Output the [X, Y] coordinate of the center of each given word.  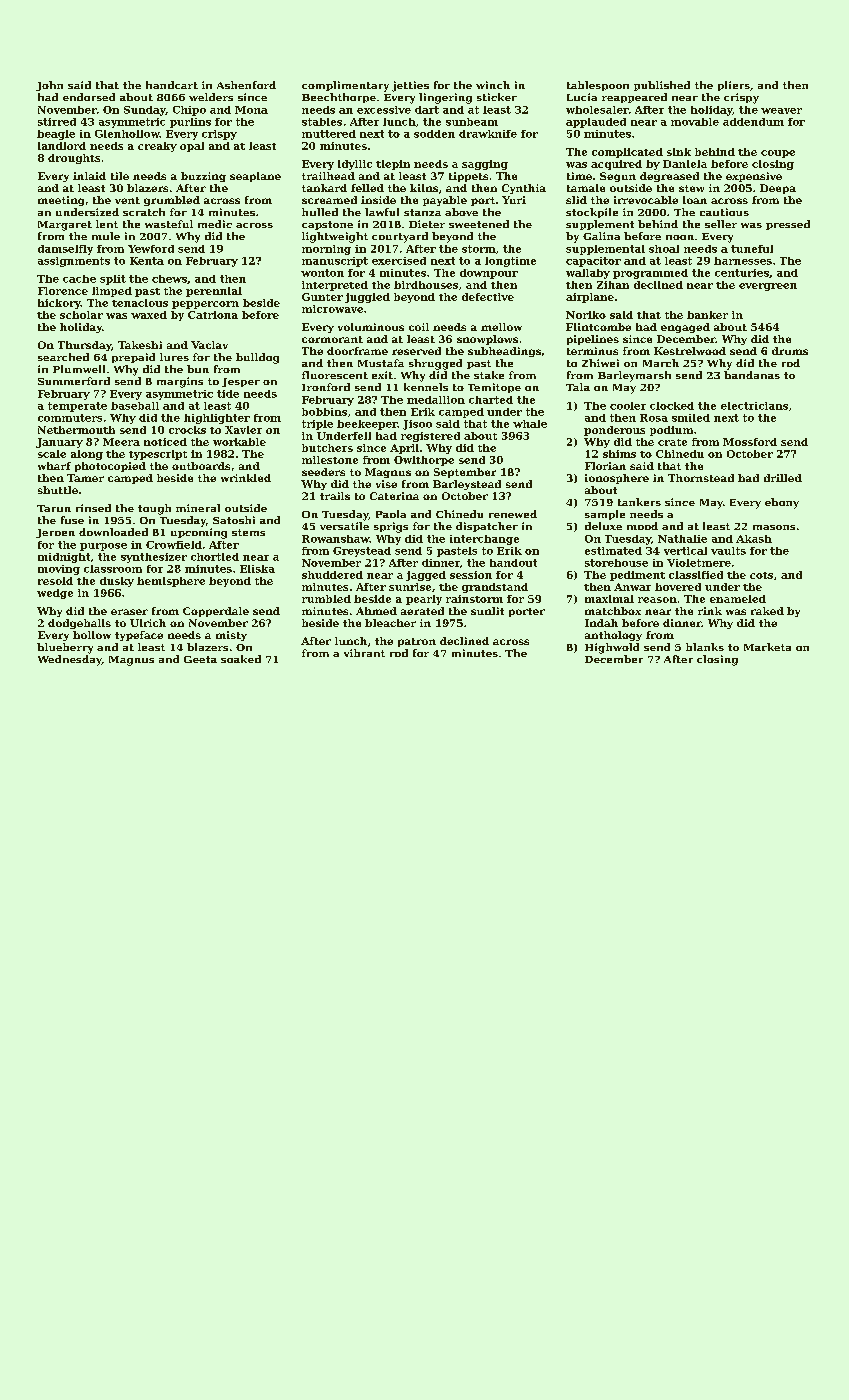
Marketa [767, 647]
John [49, 86]
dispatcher [487, 527]
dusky [117, 582]
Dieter [427, 224]
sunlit [487, 611]
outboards [201, 466]
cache [79, 279]
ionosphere [617, 479]
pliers [734, 86]
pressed [788, 225]
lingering [445, 98]
